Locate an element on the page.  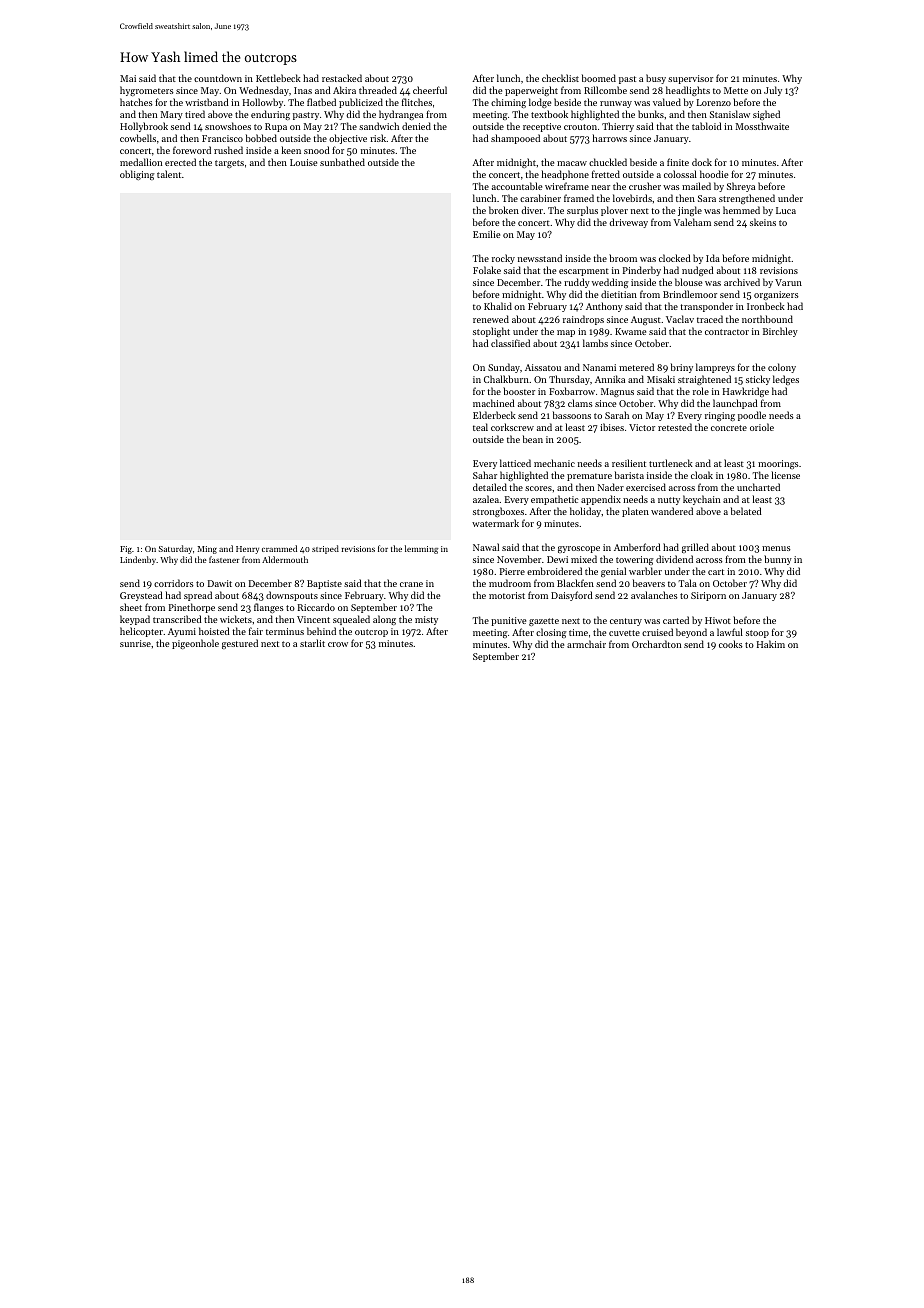
stoplight is located at coordinates (491, 332).
